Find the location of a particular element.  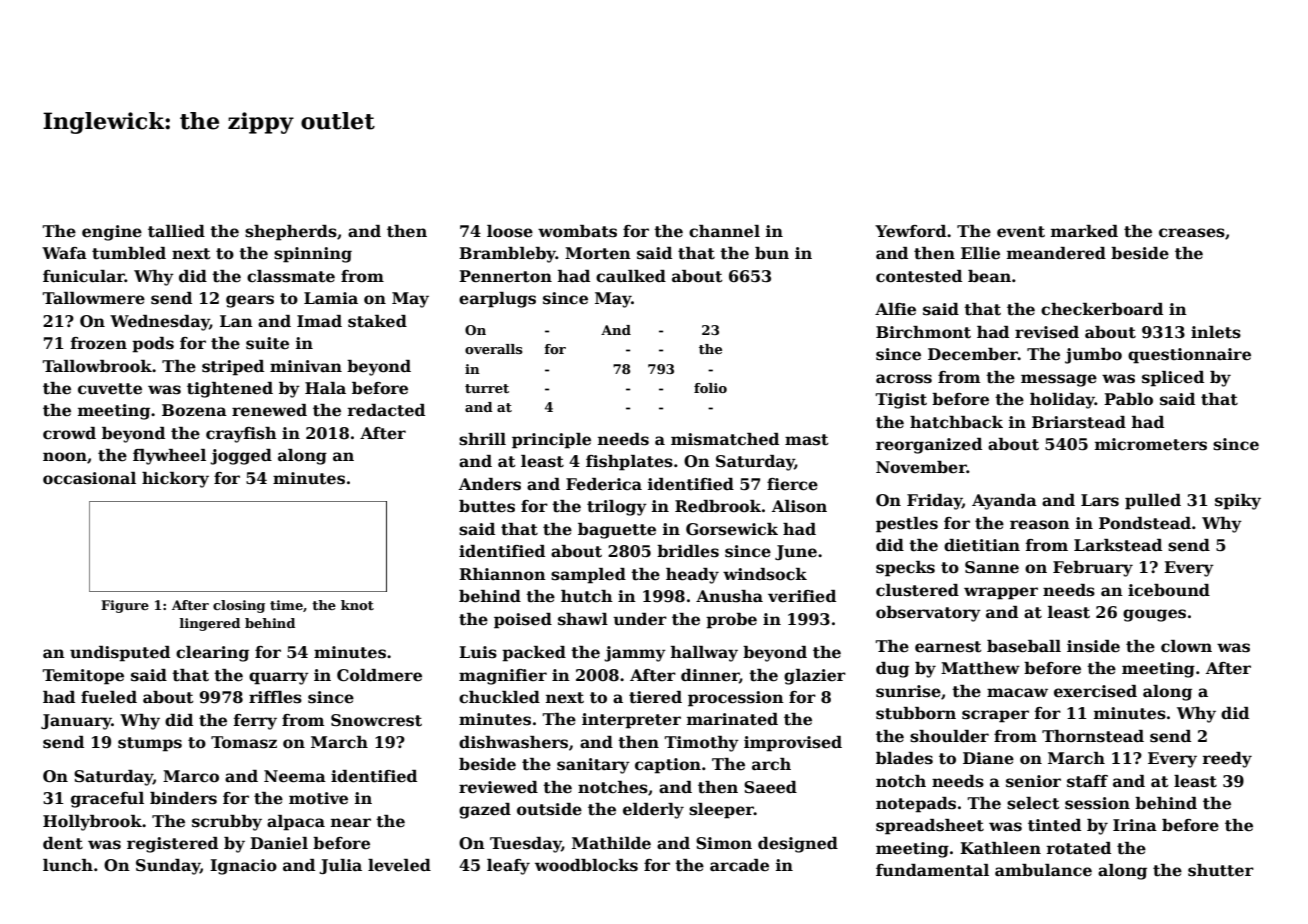

Tomasz is located at coordinates (244, 742).
